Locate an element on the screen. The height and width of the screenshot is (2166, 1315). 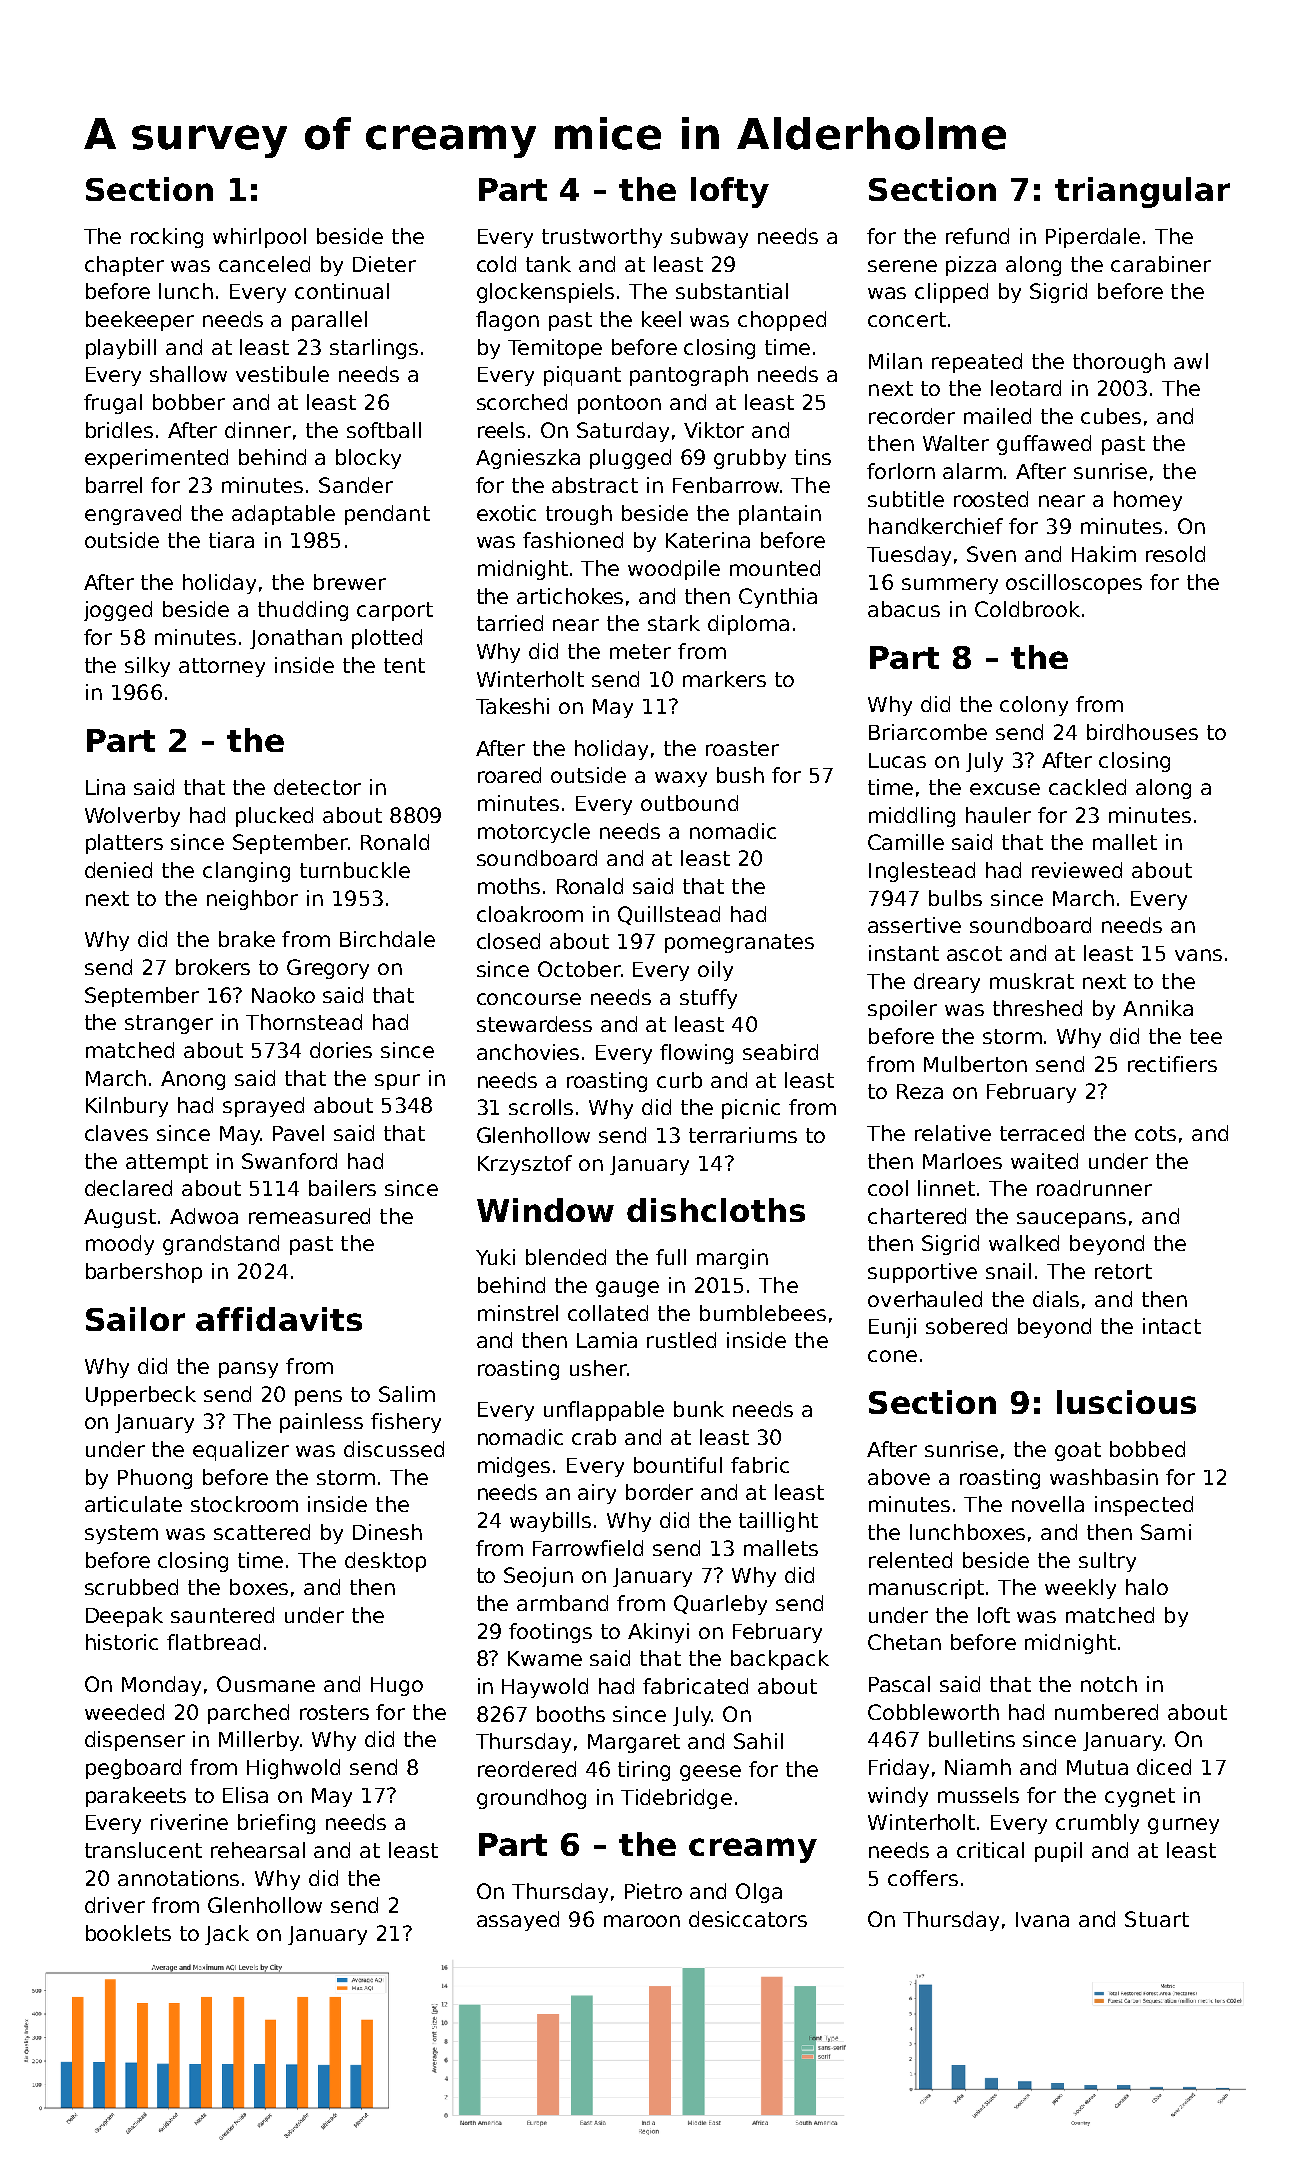
Mulberton is located at coordinates (975, 1064).
